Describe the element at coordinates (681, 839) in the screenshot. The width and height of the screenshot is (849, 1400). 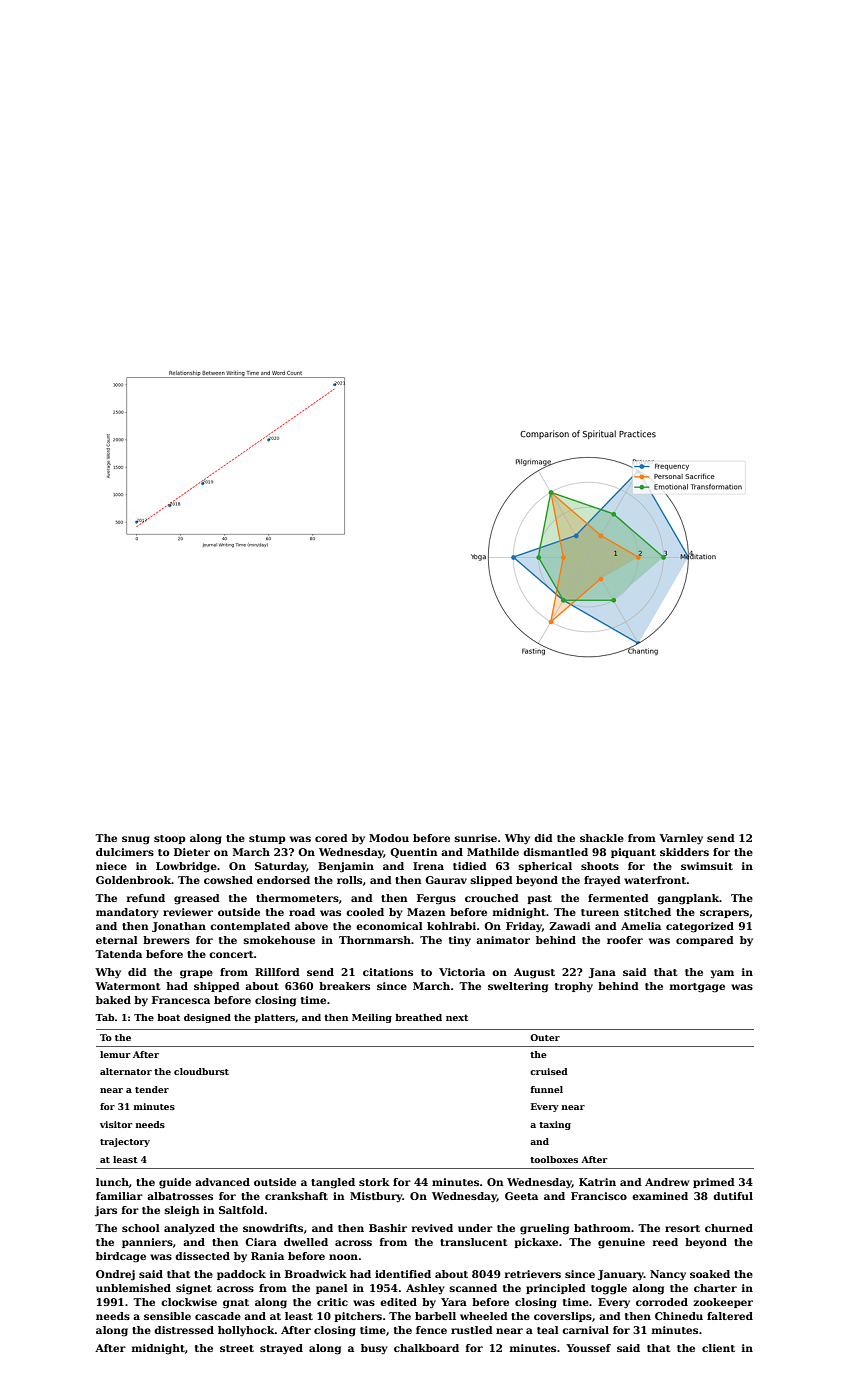
I see `Varnley` at that location.
